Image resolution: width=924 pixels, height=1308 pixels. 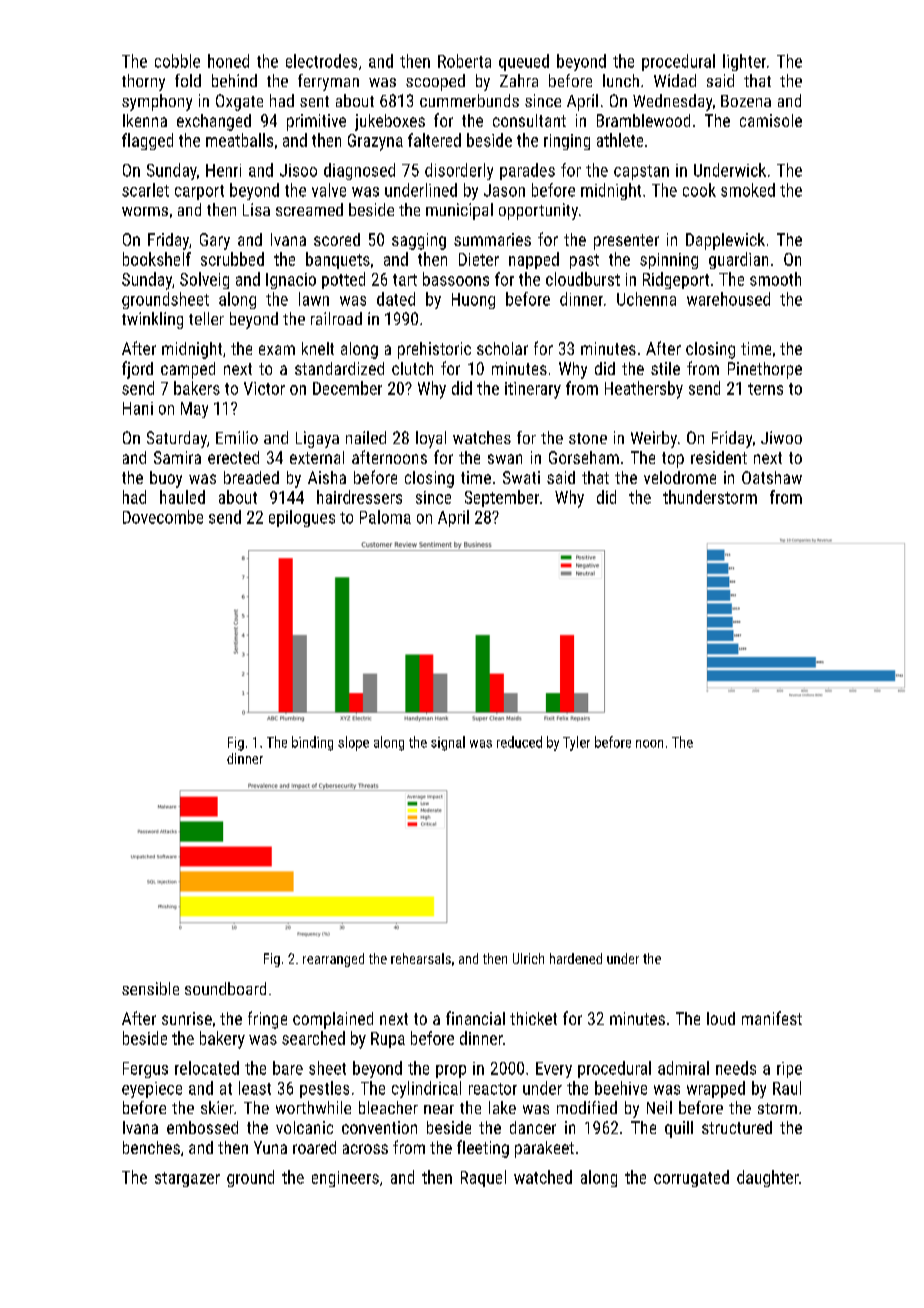 What do you see at coordinates (519, 742) in the screenshot?
I see `reduced` at bounding box center [519, 742].
